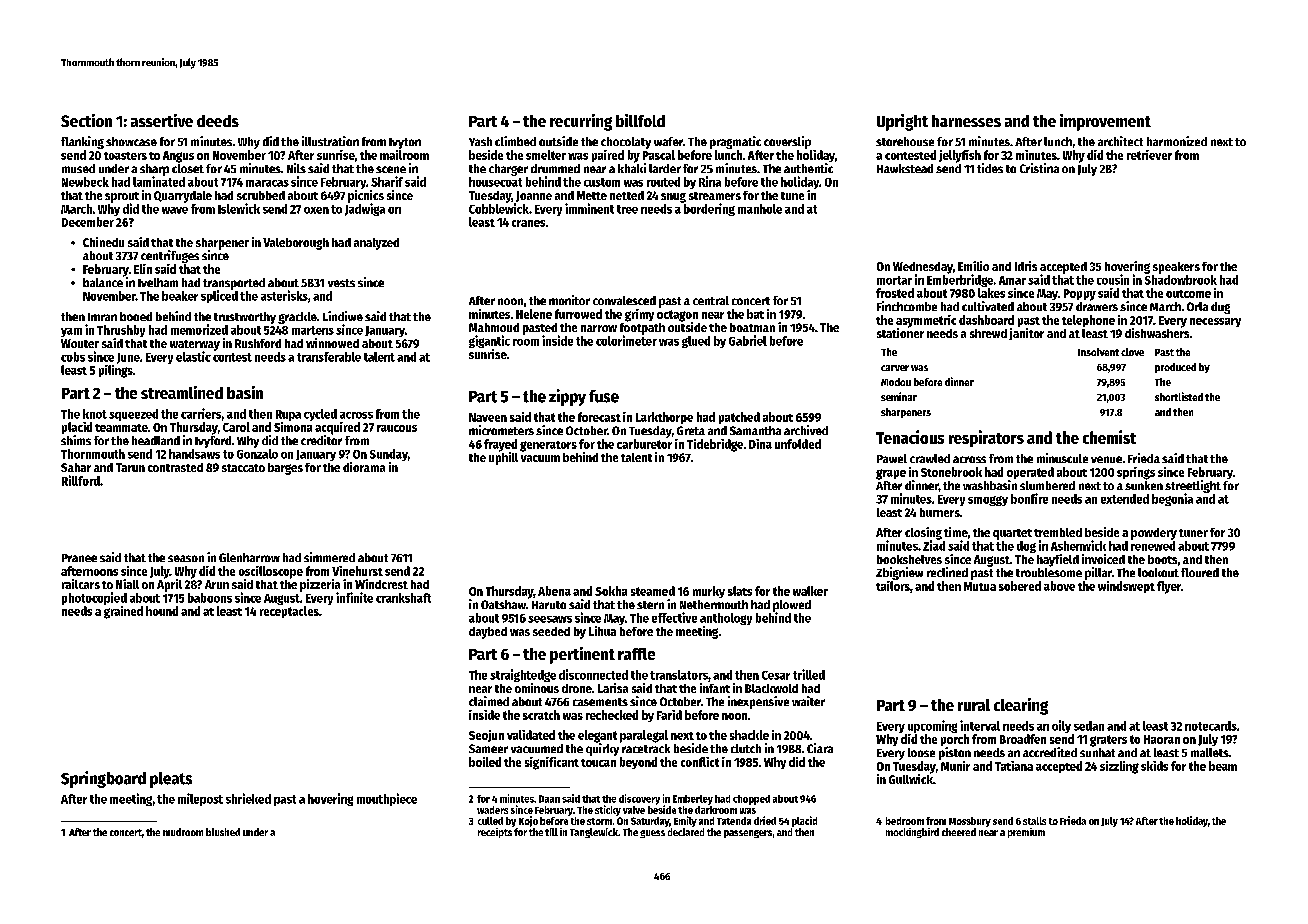 The width and height of the screenshot is (1308, 924). What do you see at coordinates (94, 598) in the screenshot?
I see `photocopied` at bounding box center [94, 598].
